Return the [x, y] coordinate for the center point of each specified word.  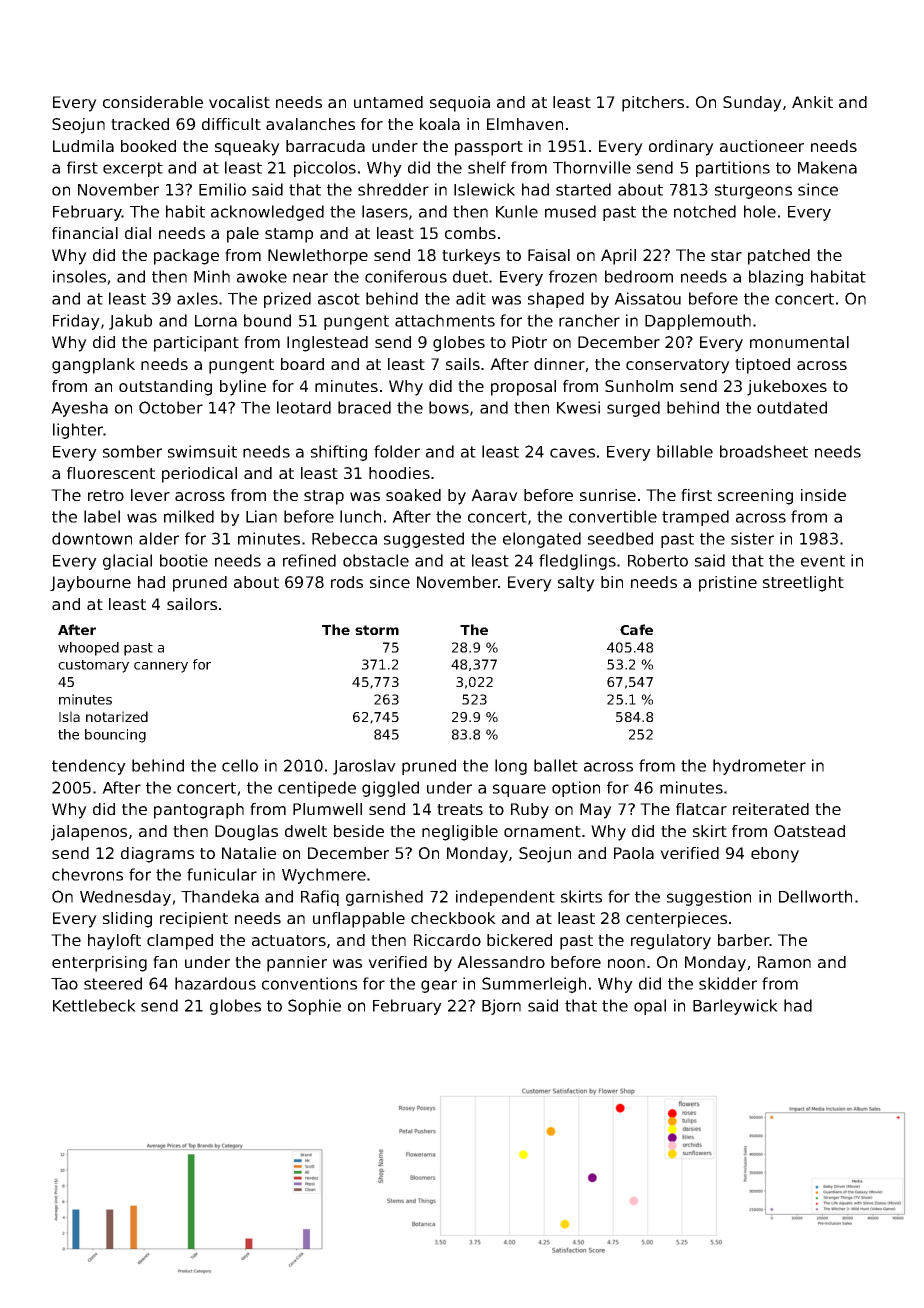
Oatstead [809, 831]
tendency [89, 767]
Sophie [314, 1007]
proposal [523, 388]
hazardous [215, 983]
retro [106, 495]
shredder [393, 189]
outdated [792, 407]
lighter [78, 431]
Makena [827, 167]
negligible [460, 833]
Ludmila [83, 146]
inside [823, 495]
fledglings [577, 562]
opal [650, 1007]
